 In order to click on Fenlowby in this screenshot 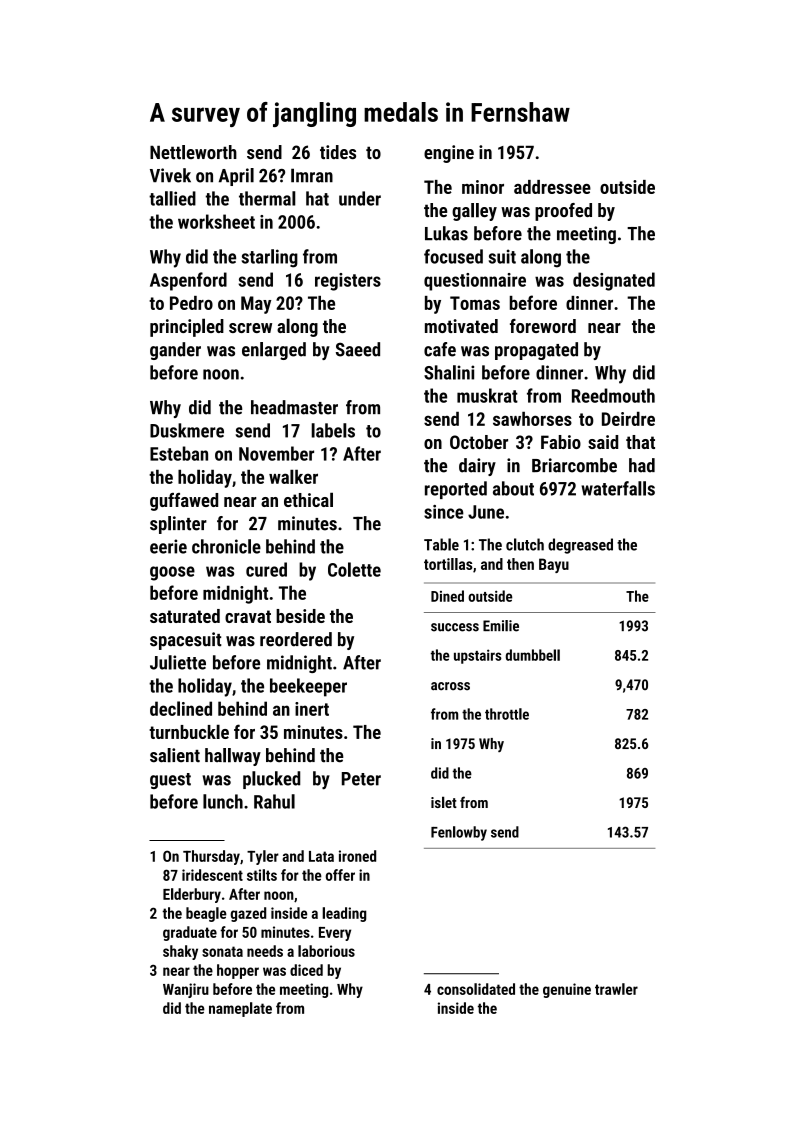, I will do `click(459, 833)`.
